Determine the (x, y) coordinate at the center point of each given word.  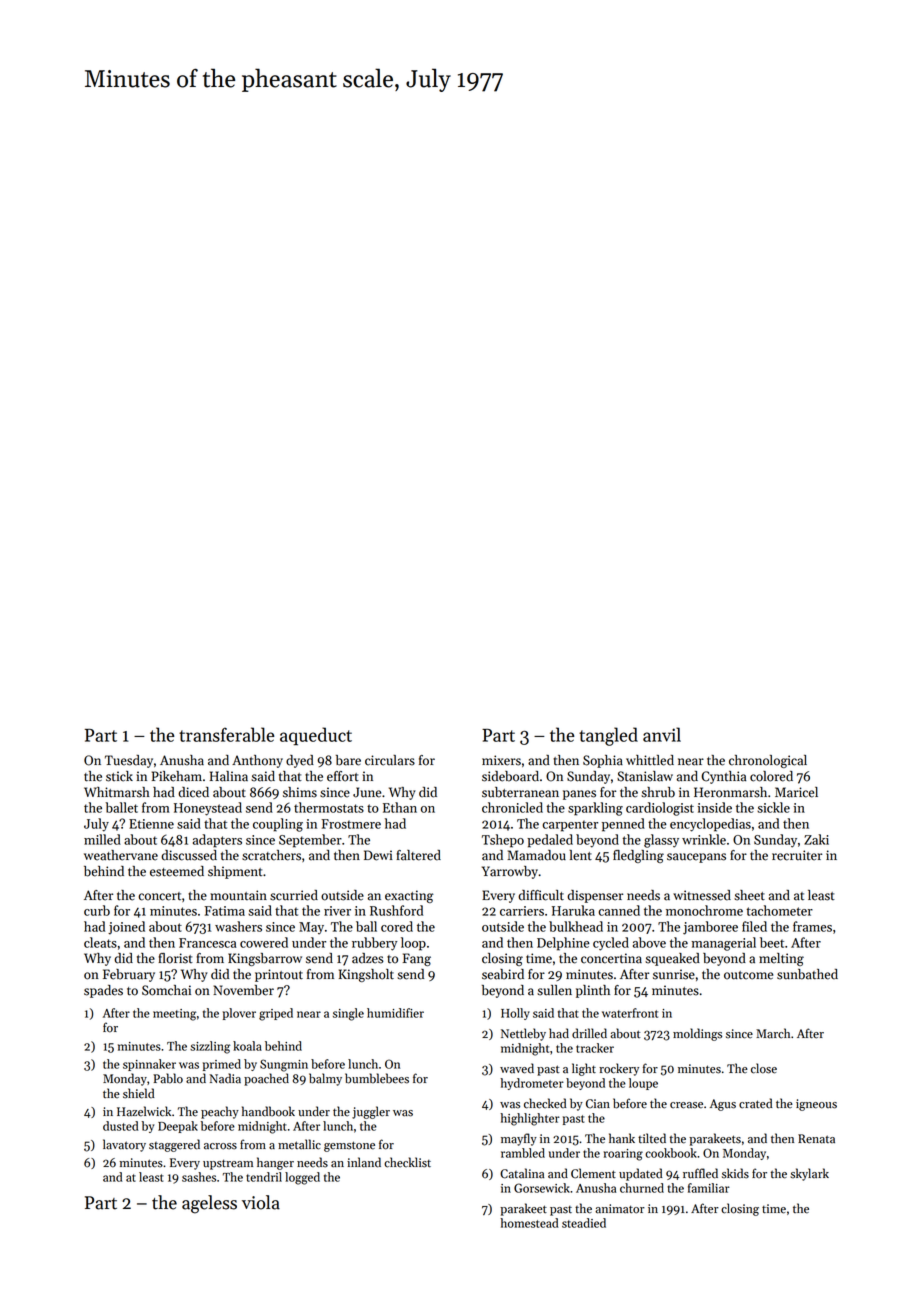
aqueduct (316, 736)
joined (126, 928)
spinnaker (149, 1065)
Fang (417, 959)
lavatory (124, 1145)
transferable (227, 734)
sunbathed (807, 974)
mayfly (519, 1139)
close (764, 1068)
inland (364, 1162)
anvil (662, 734)
